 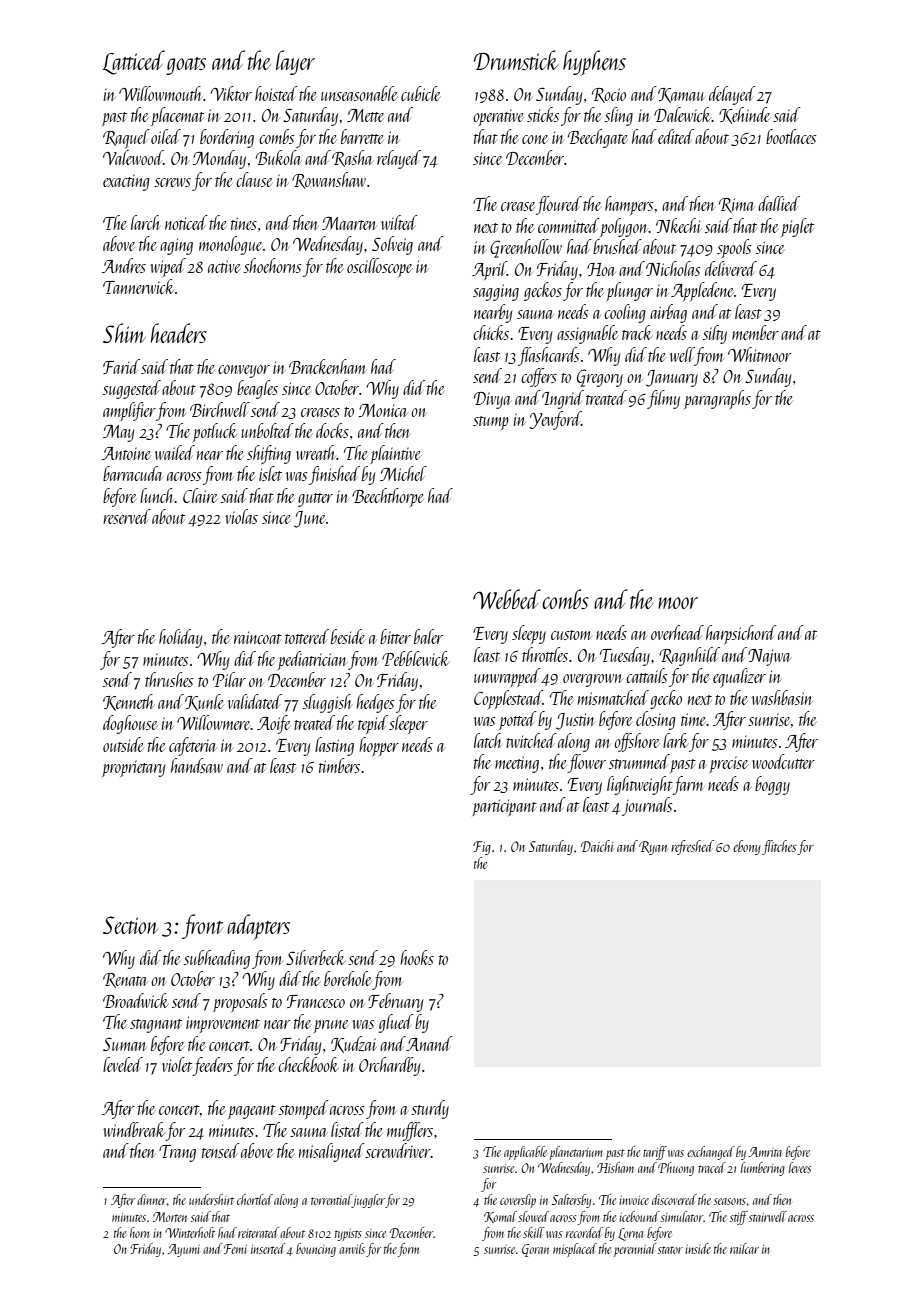 I want to click on time, so click(x=694, y=719).
